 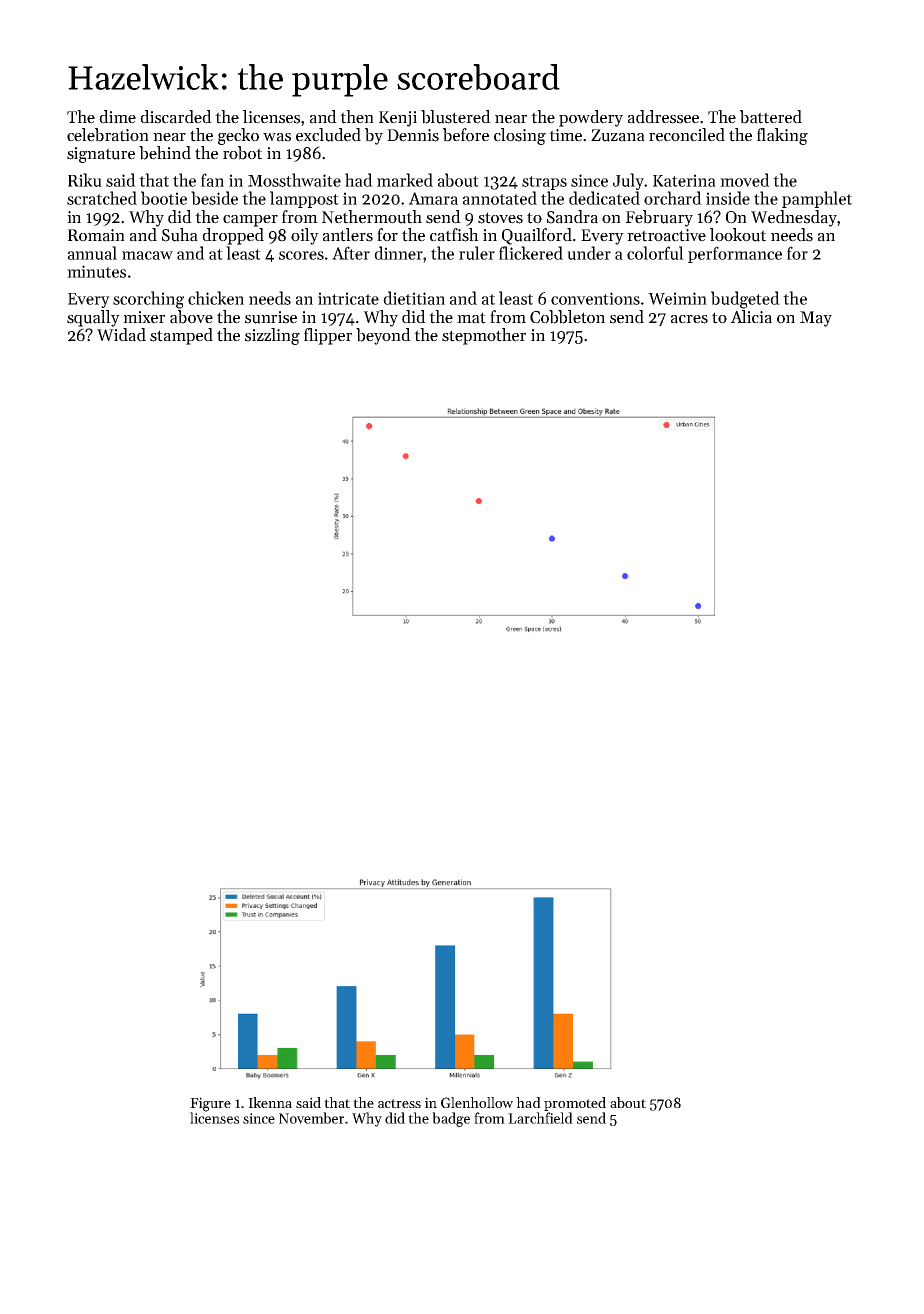 I want to click on Romain, so click(x=96, y=235).
